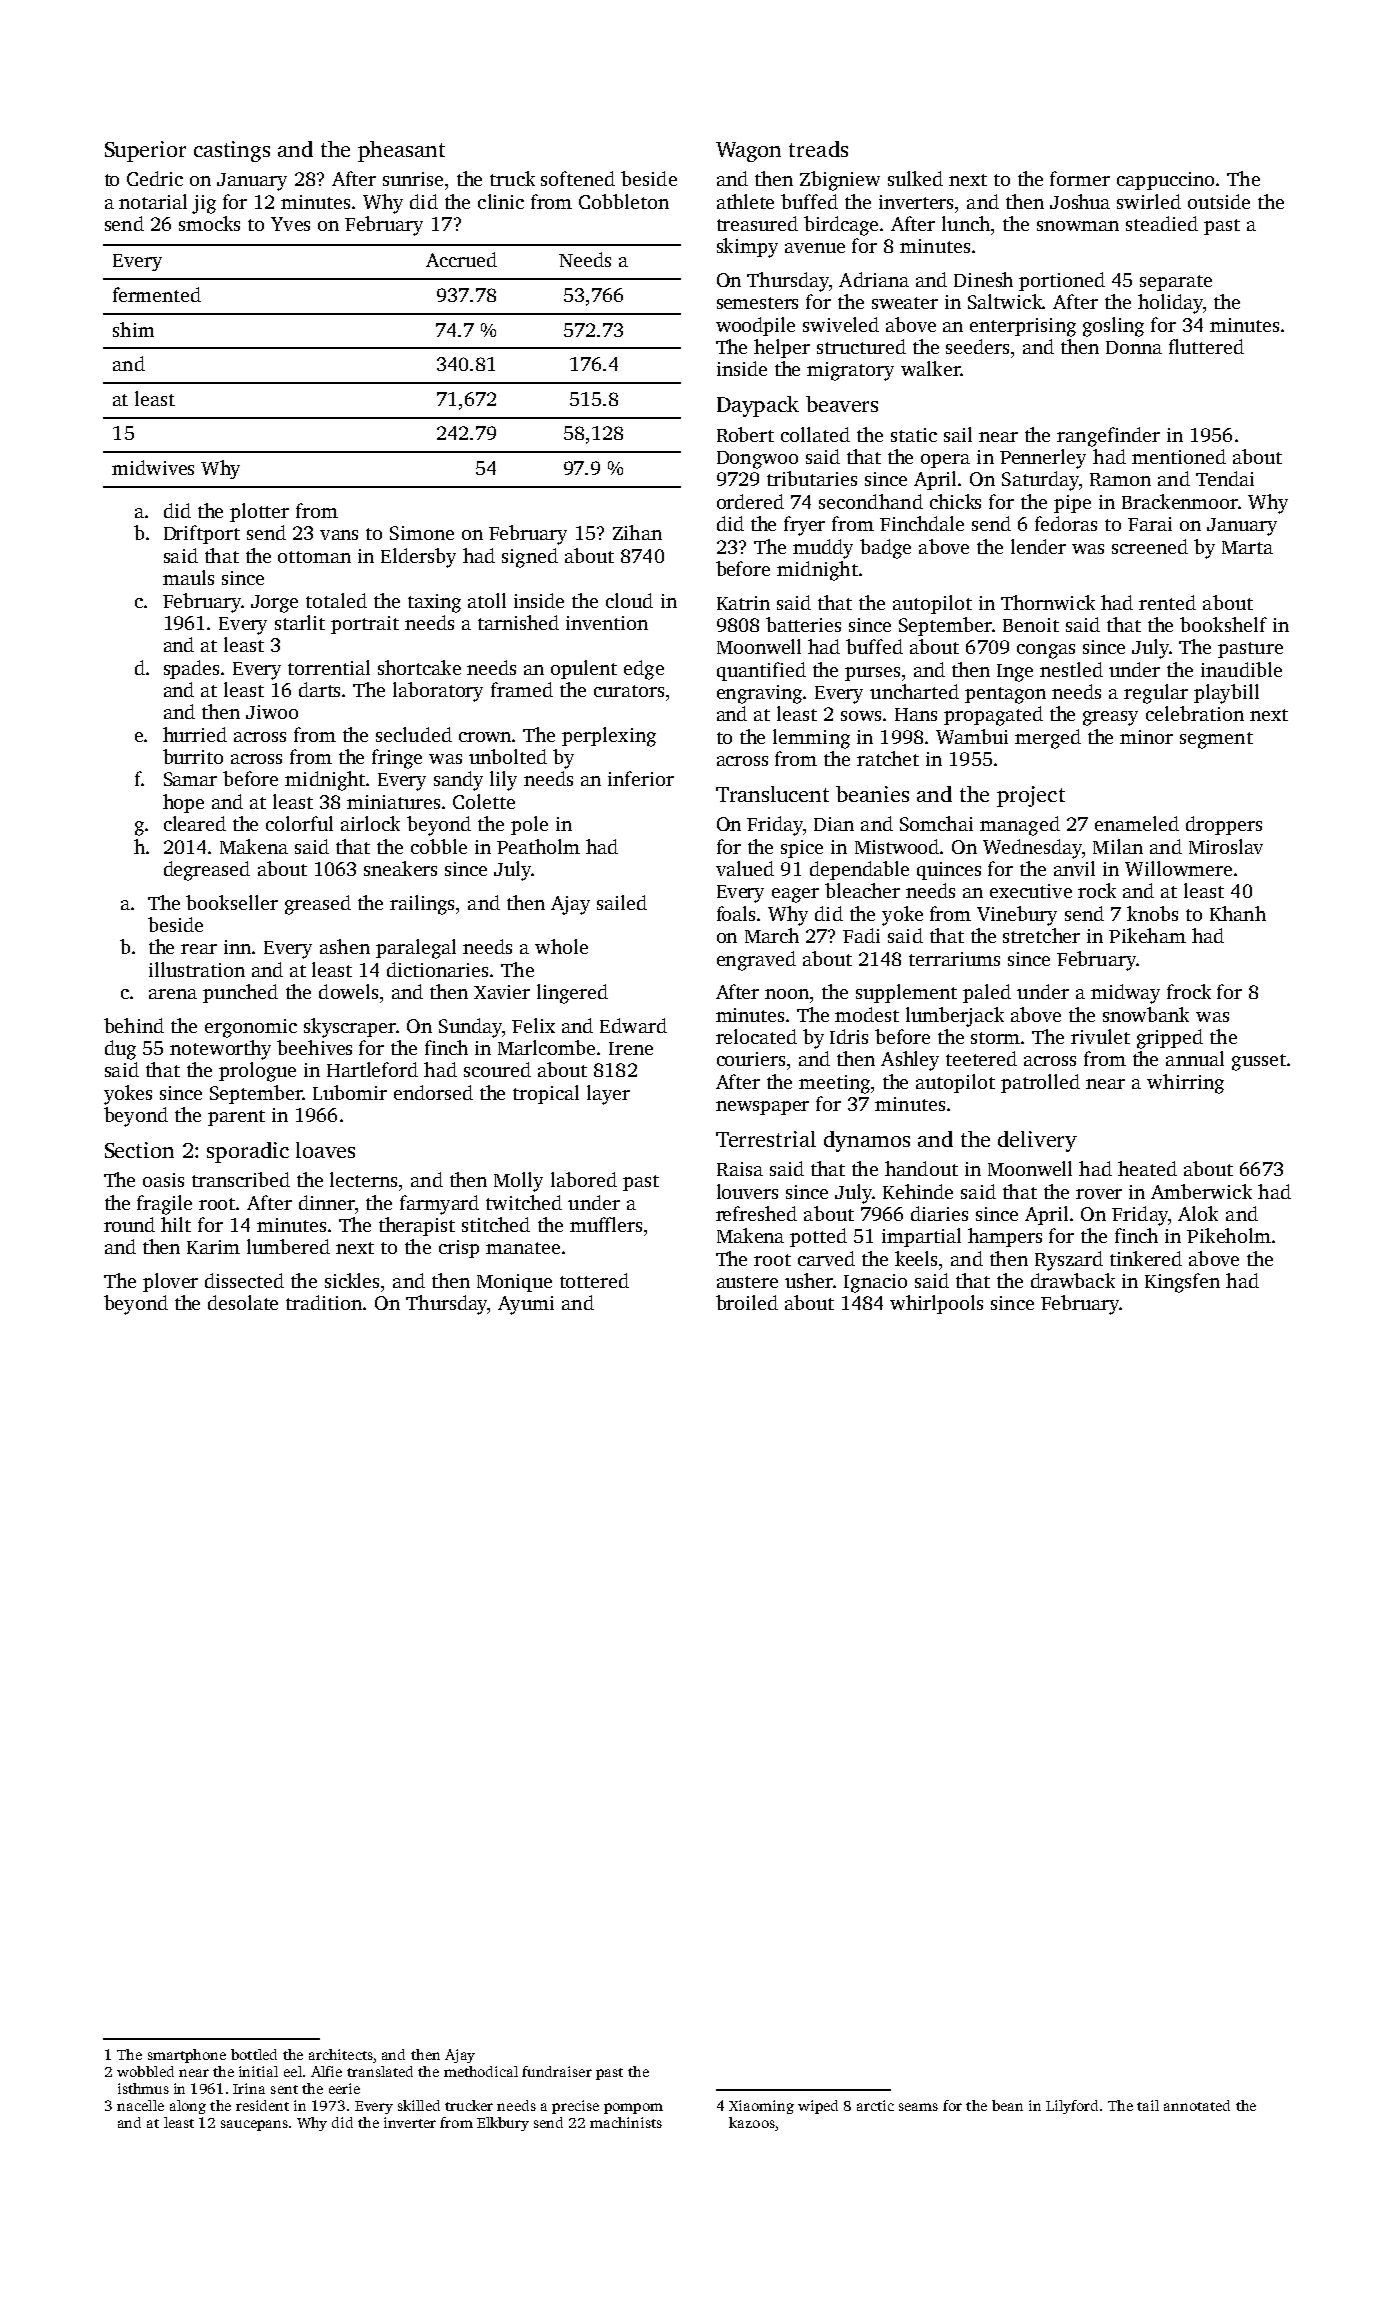 This screenshot has height=2301, width=1397. Describe the element at coordinates (747, 1302) in the screenshot. I see `broiled` at that location.
